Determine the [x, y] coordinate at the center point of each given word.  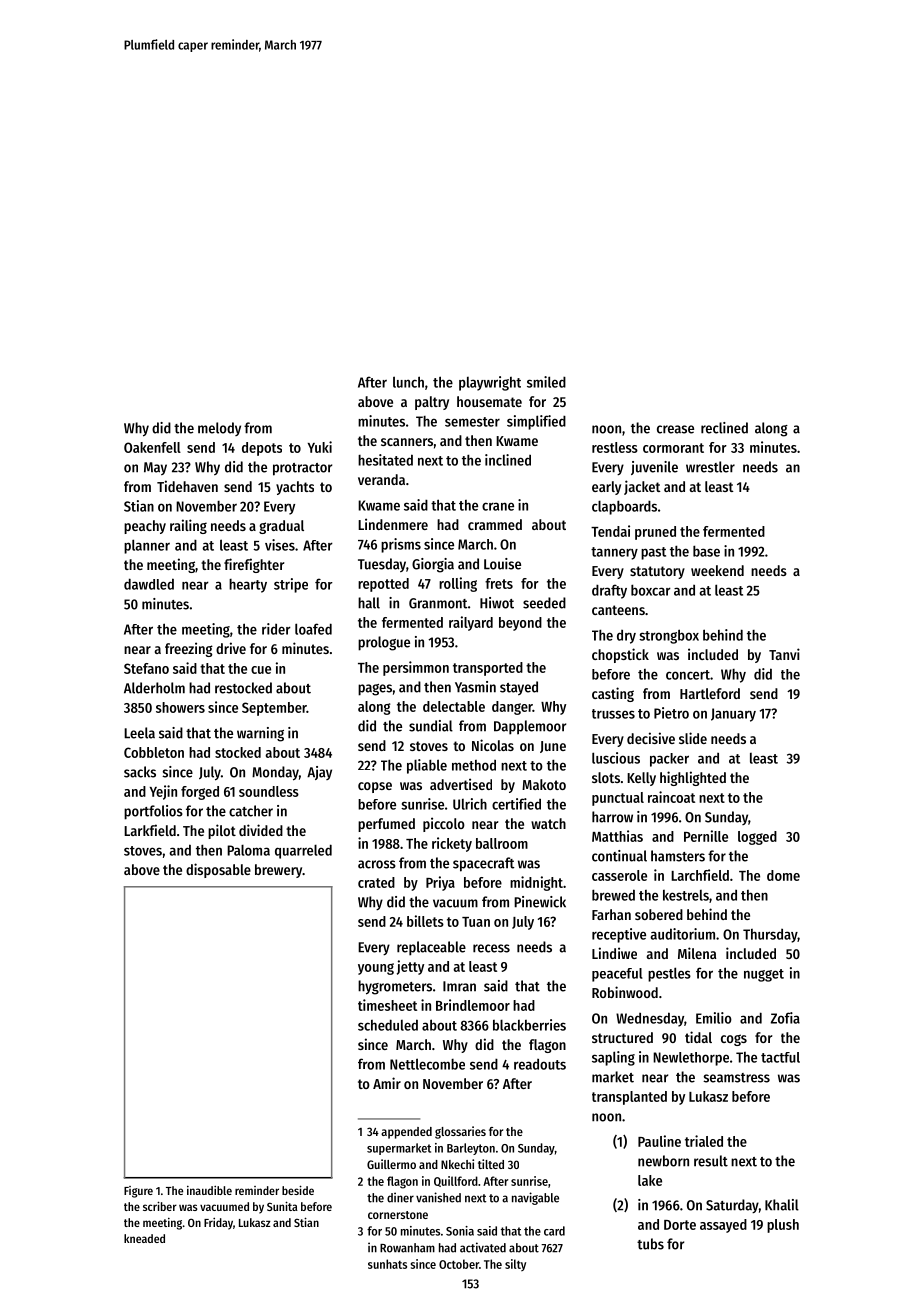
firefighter [254, 565]
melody [219, 429]
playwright [490, 383]
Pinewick [540, 902]
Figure [138, 1192]
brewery [278, 871]
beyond [520, 624]
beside [298, 1190]
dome [783, 875]
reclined [724, 428]
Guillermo [391, 1164]
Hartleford [710, 693]
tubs [650, 1244]
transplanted [629, 1098]
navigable [535, 1198]
